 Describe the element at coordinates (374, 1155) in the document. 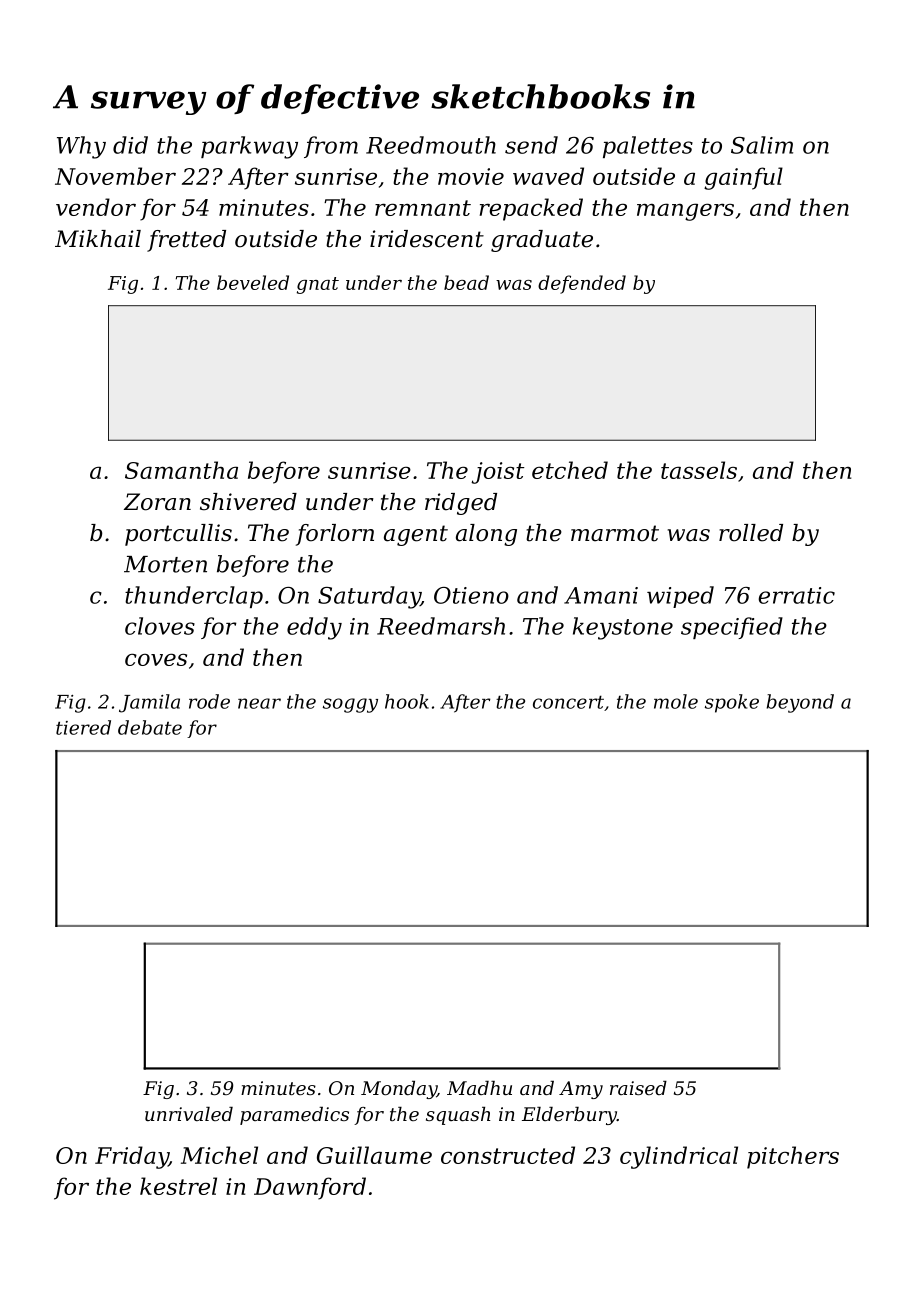

I see `Guillaume` at that location.
